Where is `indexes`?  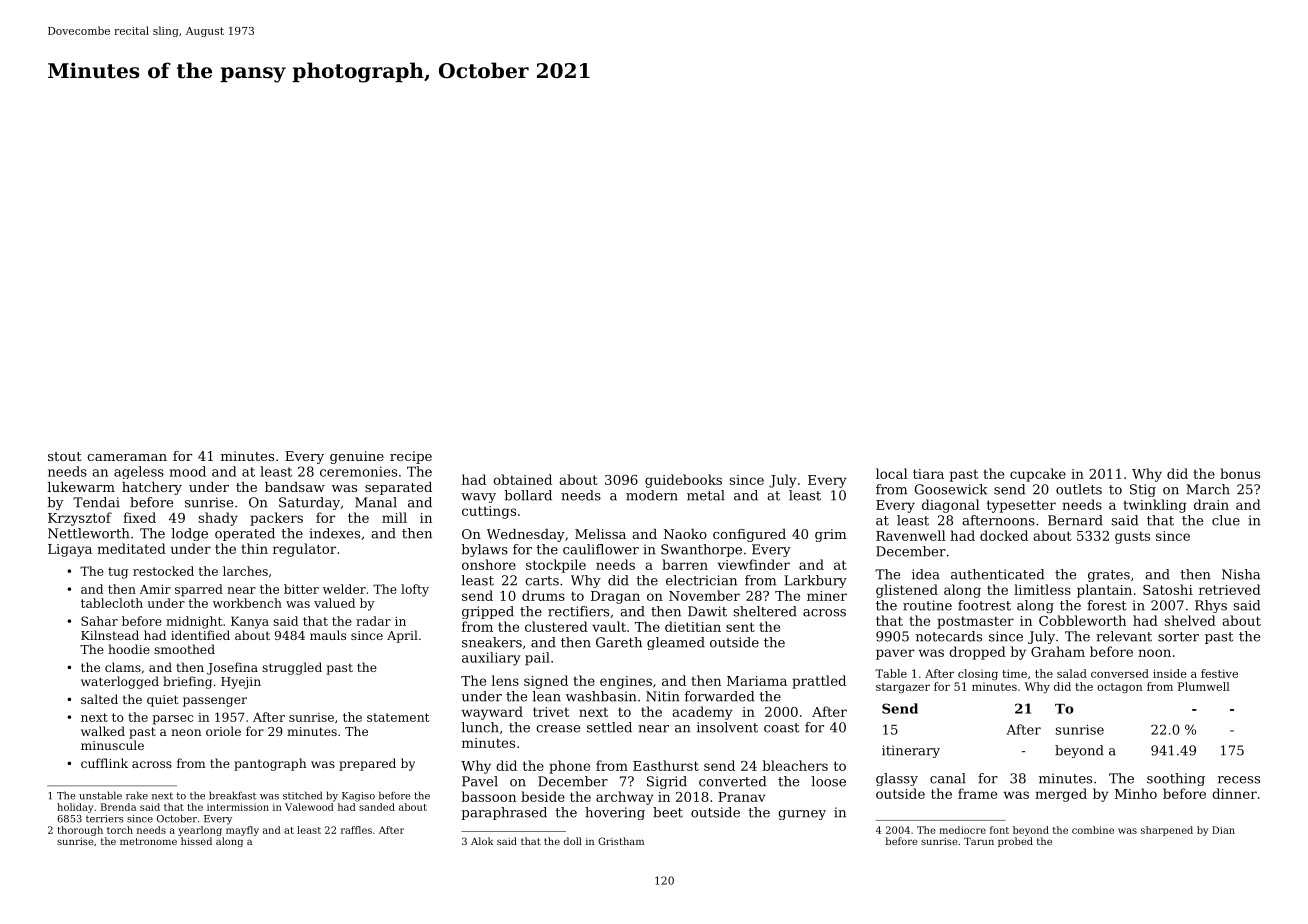
indexes is located at coordinates (334, 533).
